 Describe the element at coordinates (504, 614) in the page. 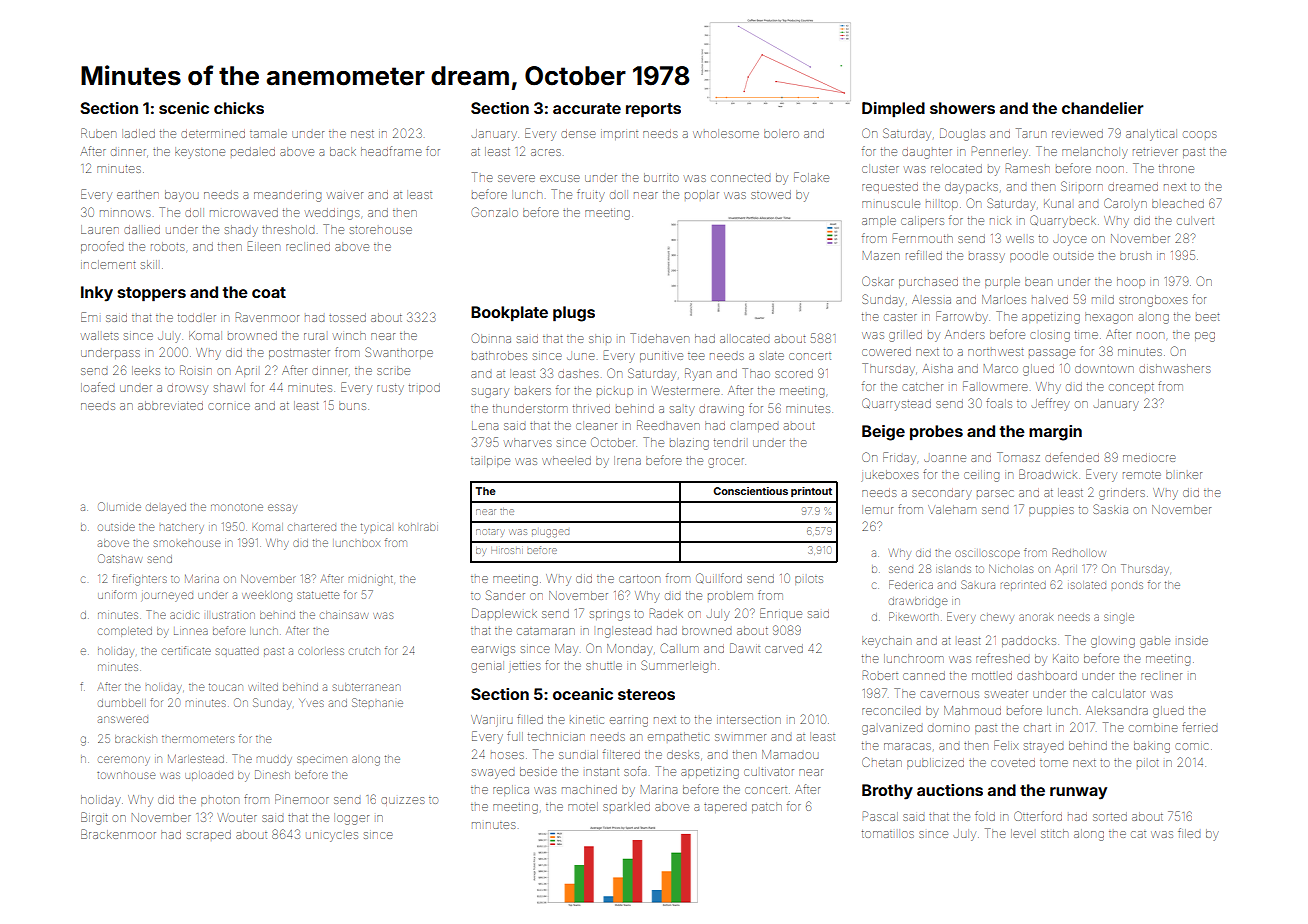

I see `Dapplewick` at that location.
